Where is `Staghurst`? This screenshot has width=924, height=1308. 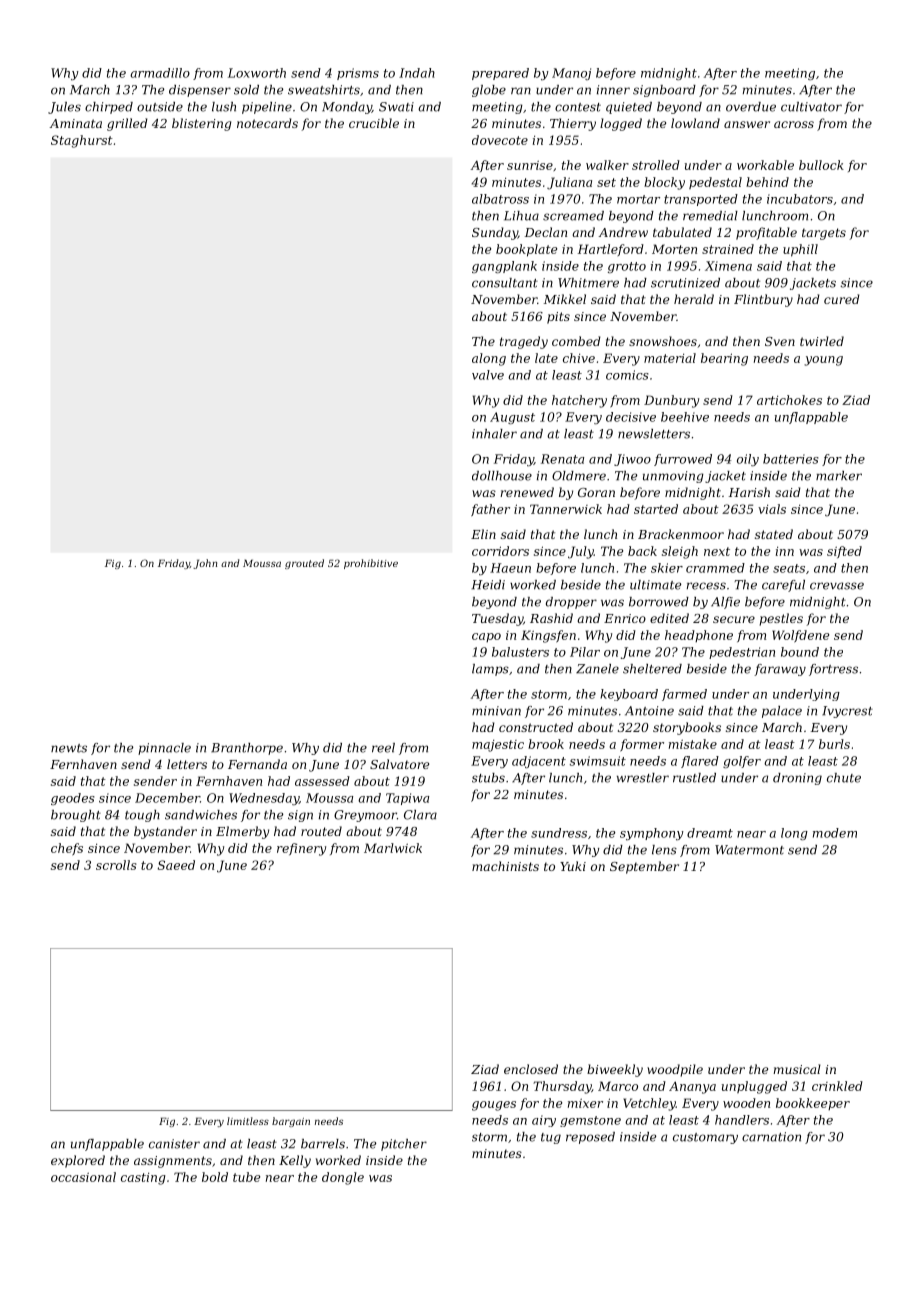
Staghurst is located at coordinates (82, 141).
